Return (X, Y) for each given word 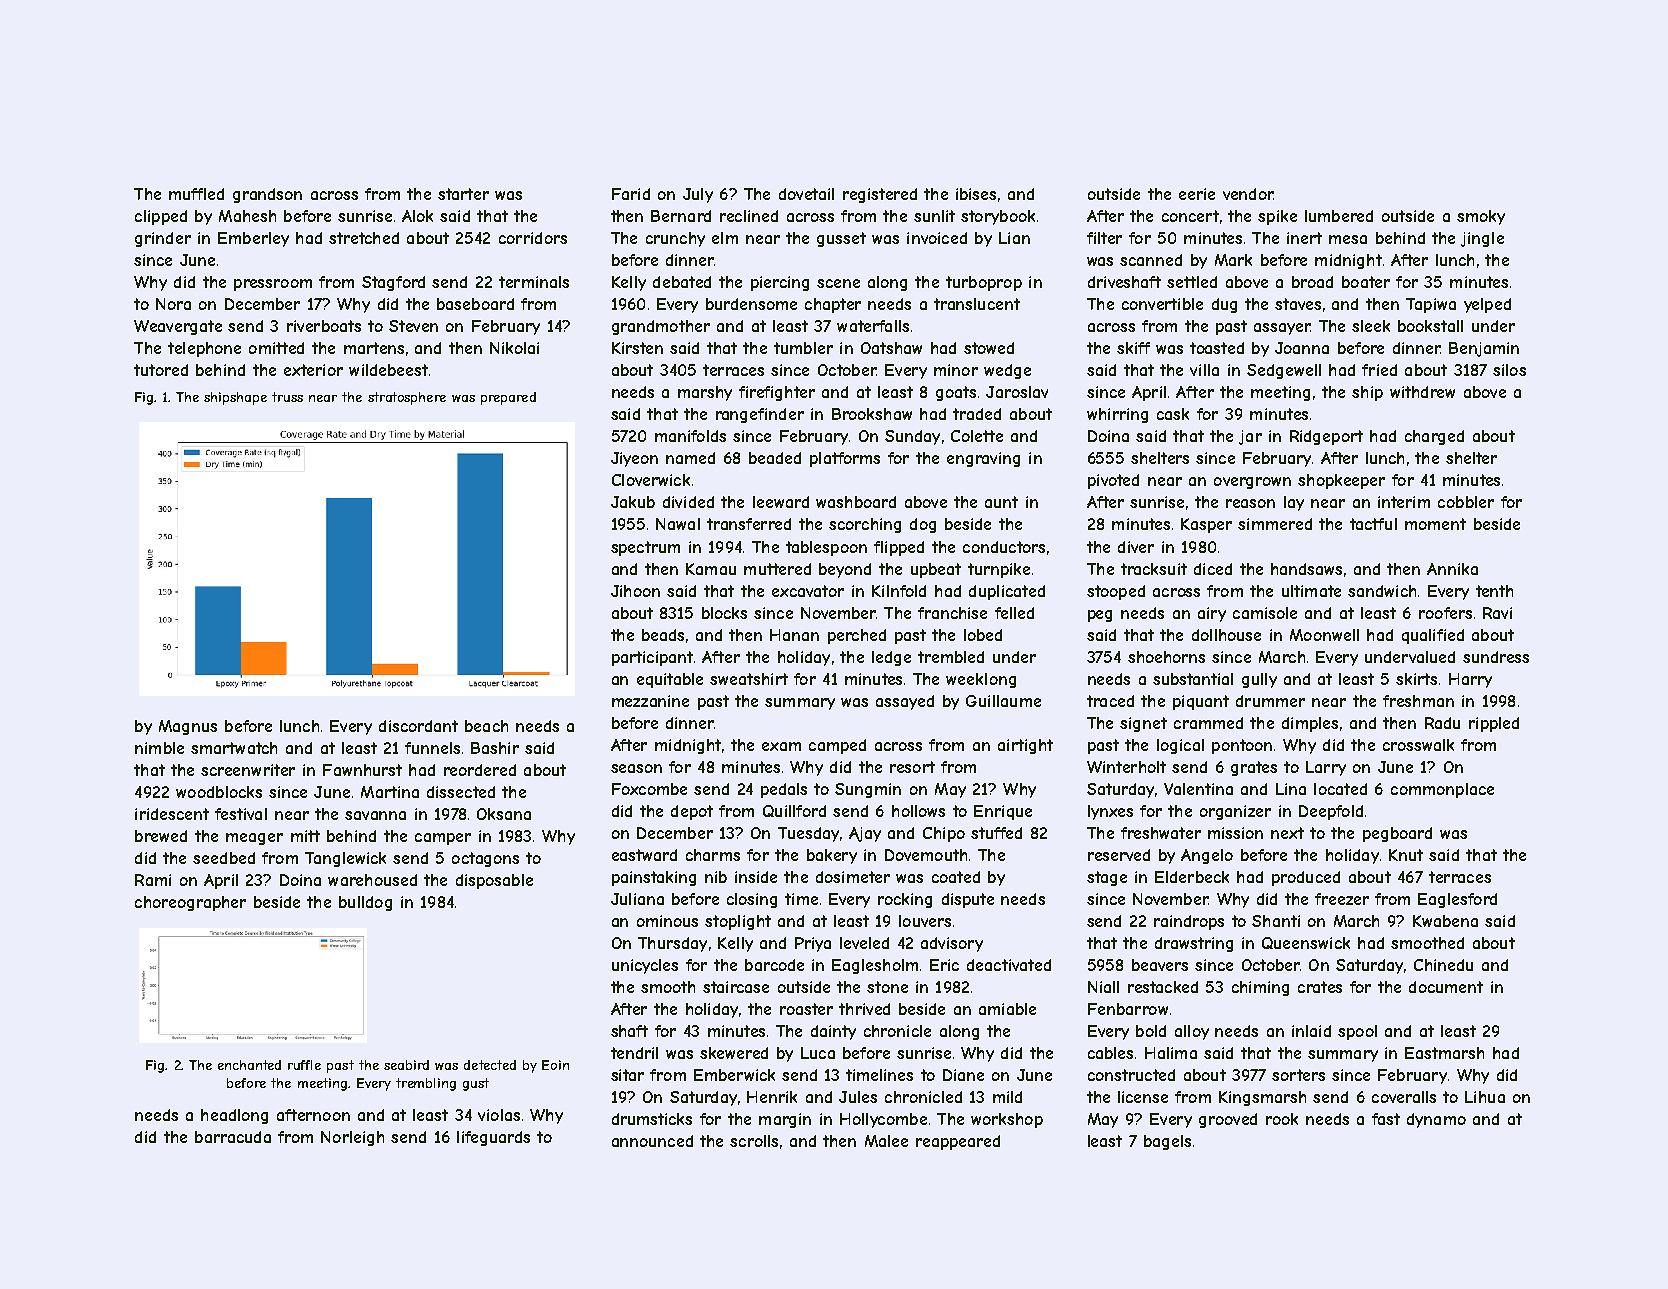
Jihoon (635, 591)
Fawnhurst (362, 770)
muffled (196, 194)
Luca (818, 1053)
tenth (1494, 591)
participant (652, 658)
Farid (631, 194)
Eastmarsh (1444, 1053)
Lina (1291, 789)
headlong (234, 1116)
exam (781, 746)
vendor (1248, 194)
